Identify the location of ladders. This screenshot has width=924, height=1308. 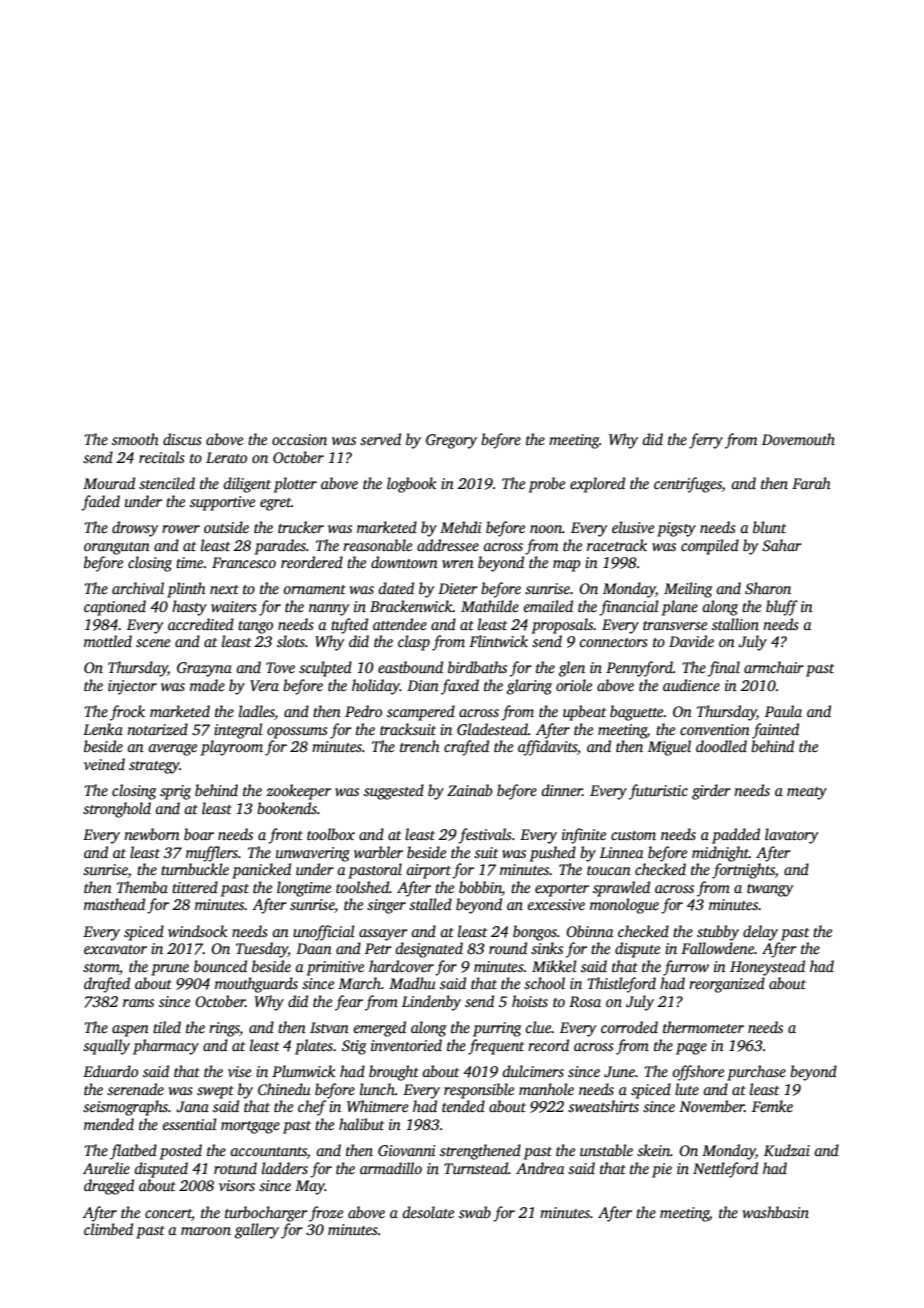
(285, 1168).
